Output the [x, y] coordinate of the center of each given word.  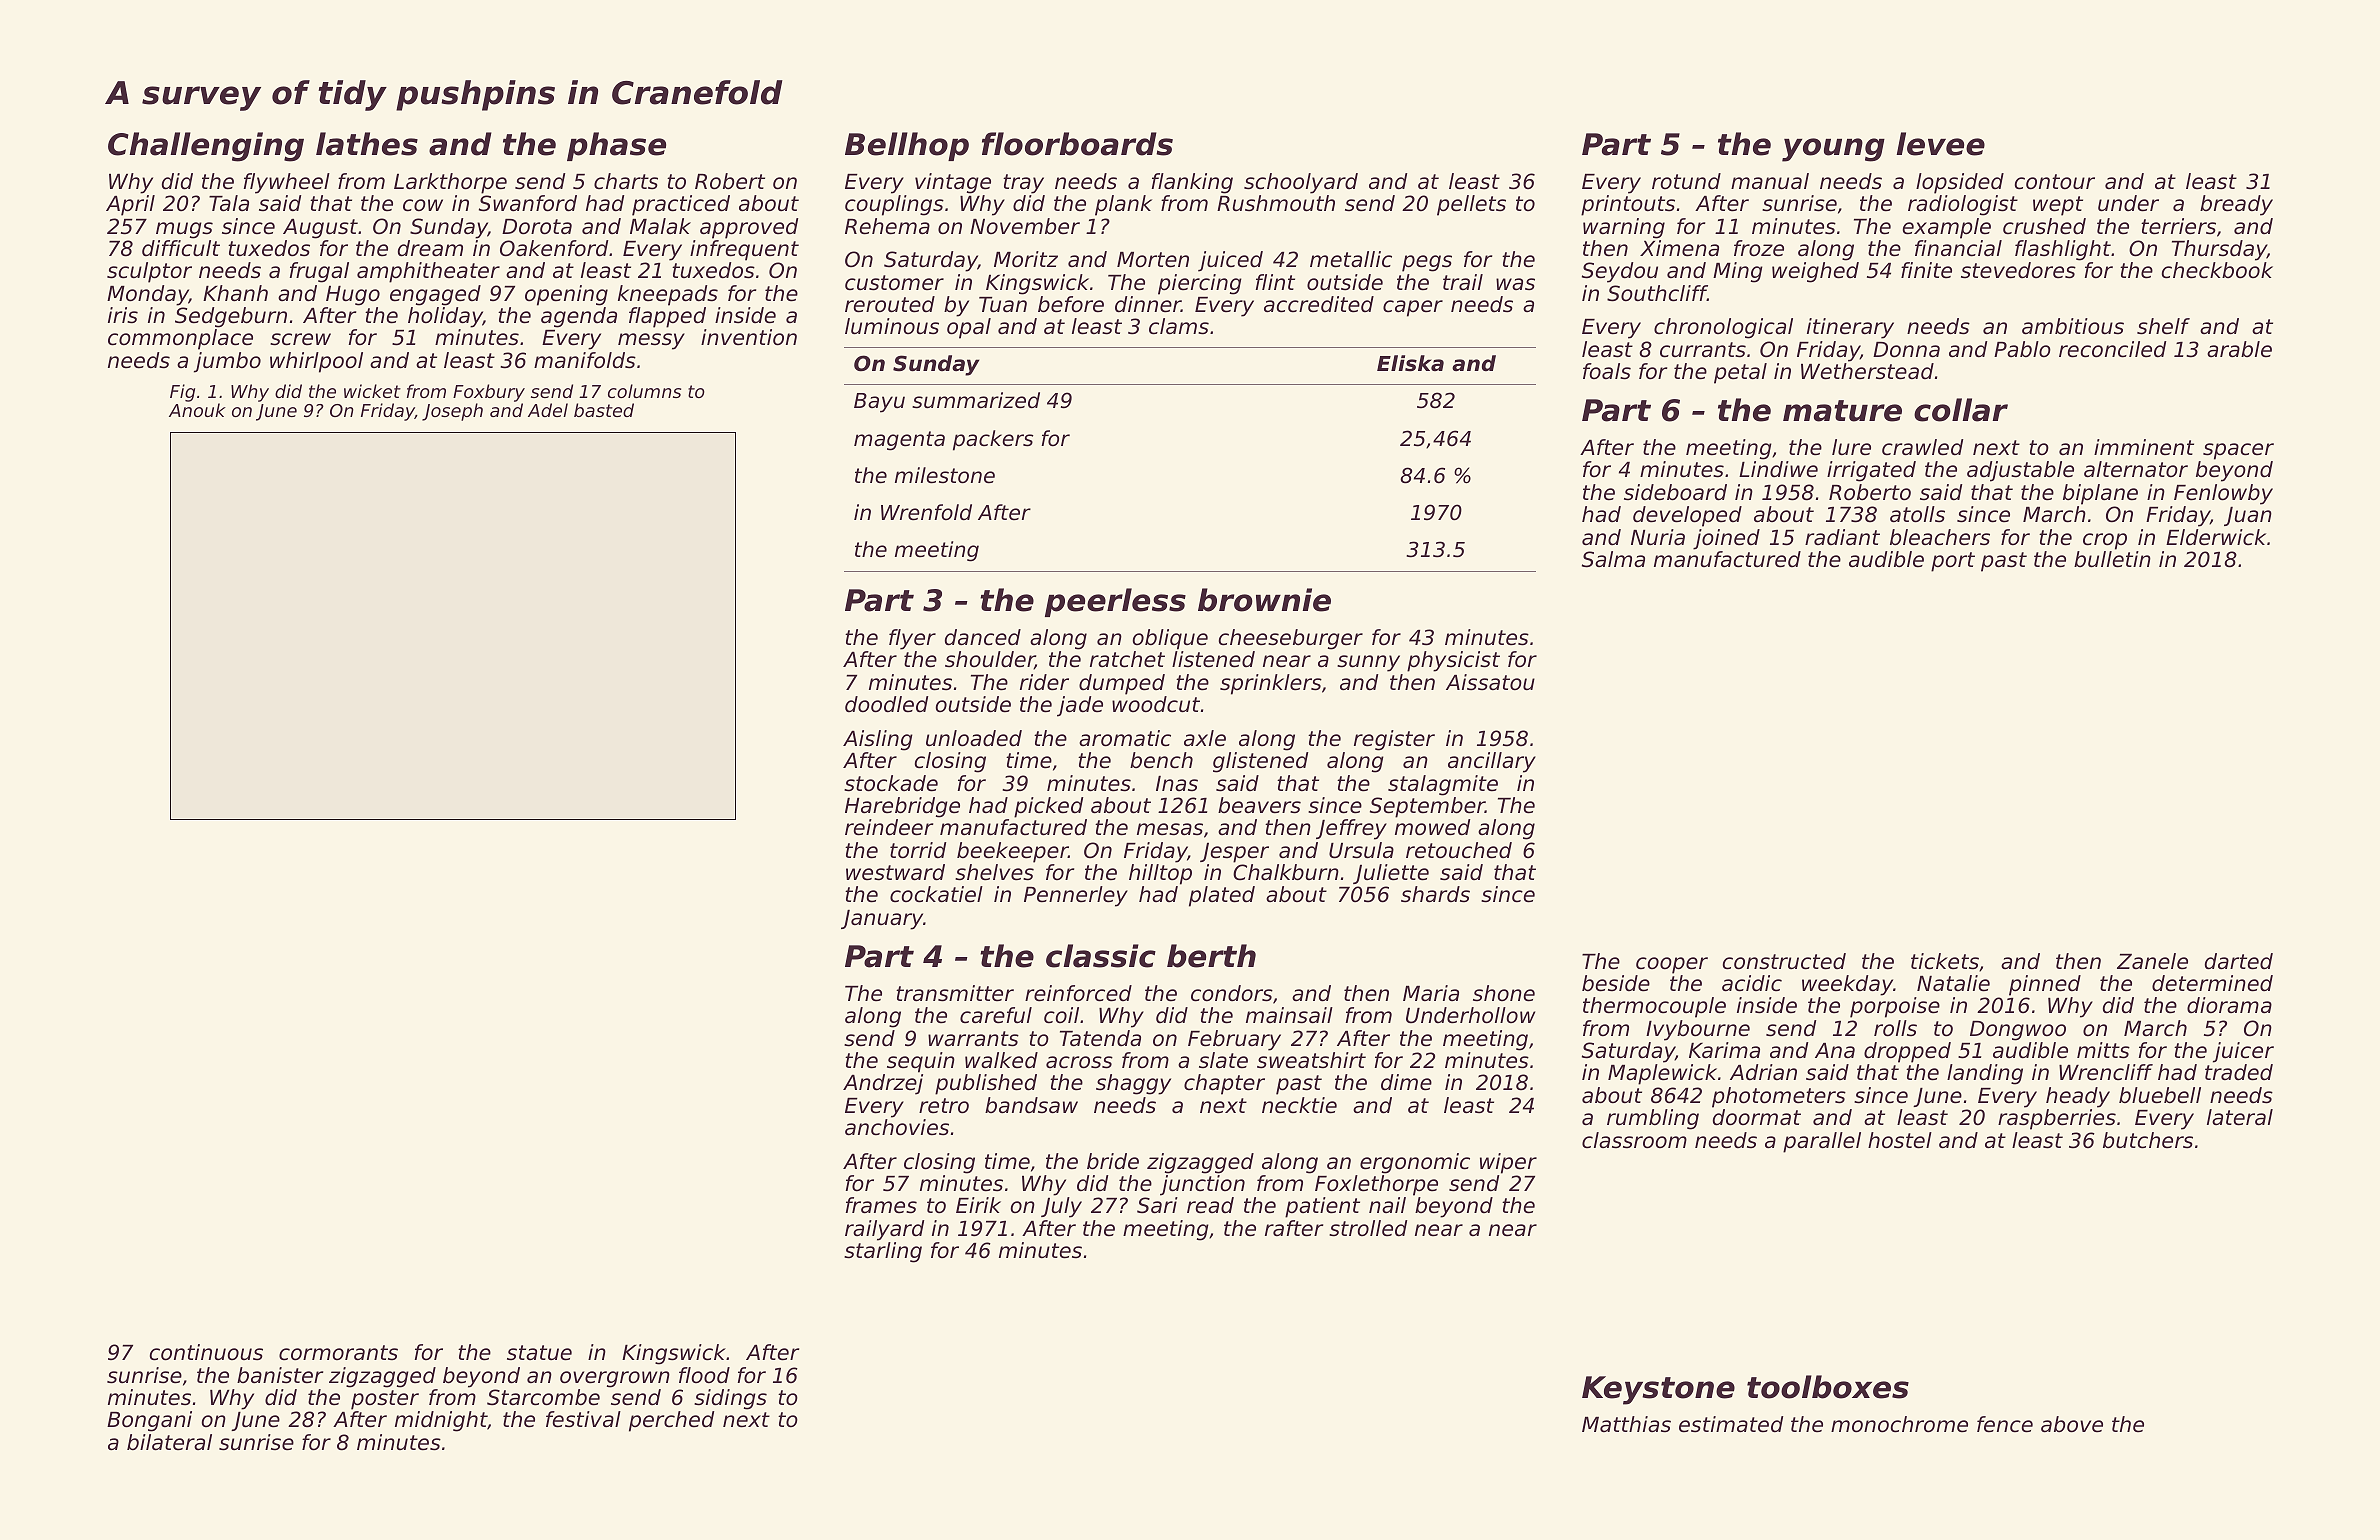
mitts [2103, 1050]
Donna [1906, 350]
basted [604, 410]
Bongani [149, 1421]
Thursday [2219, 250]
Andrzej [883, 1084]
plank [1123, 205]
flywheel [287, 183]
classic [1101, 956]
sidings [730, 1399]
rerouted [890, 304]
